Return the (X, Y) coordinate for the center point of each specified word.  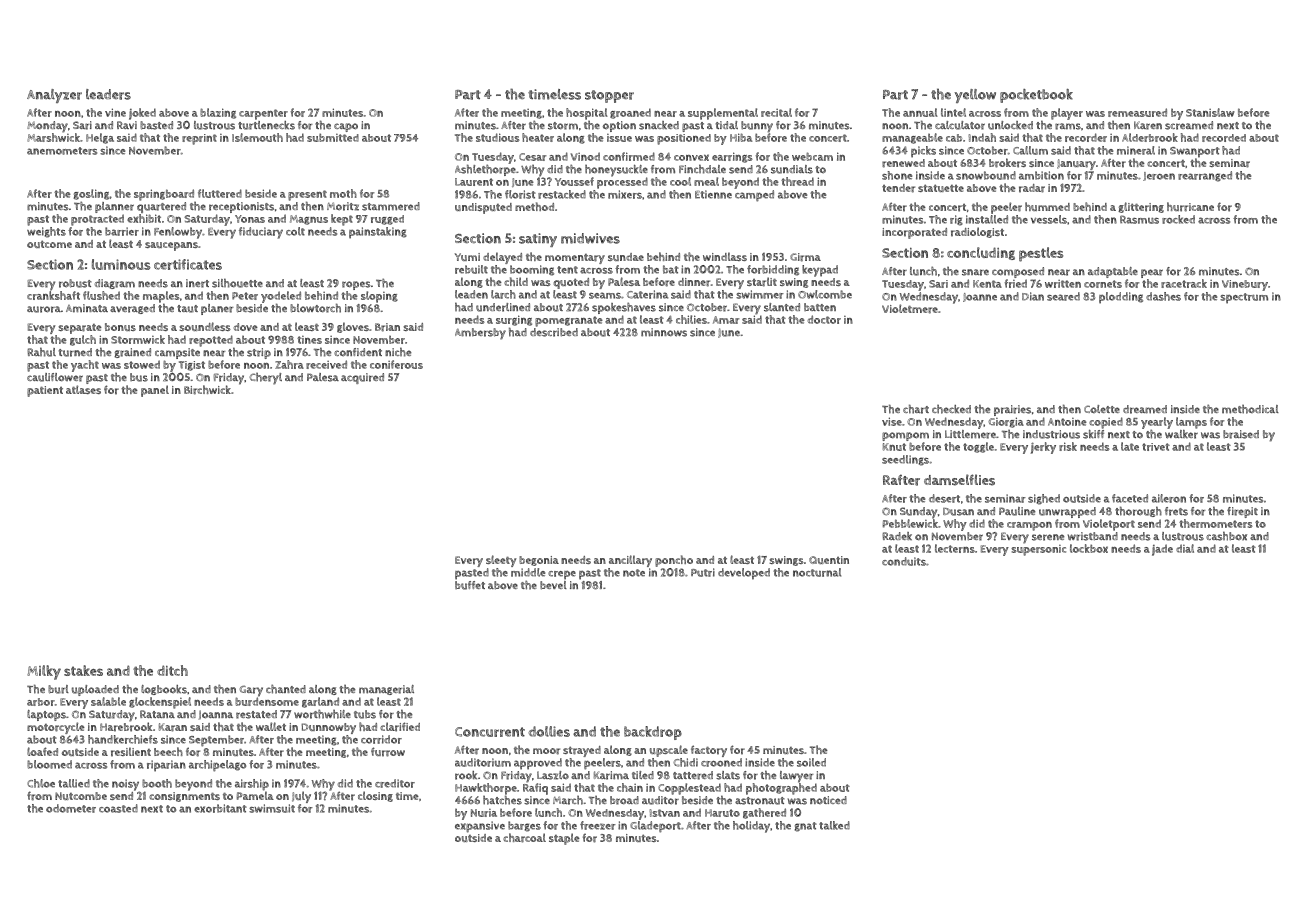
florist (520, 194)
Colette (1102, 409)
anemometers (62, 151)
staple (564, 839)
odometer (71, 808)
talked (834, 825)
